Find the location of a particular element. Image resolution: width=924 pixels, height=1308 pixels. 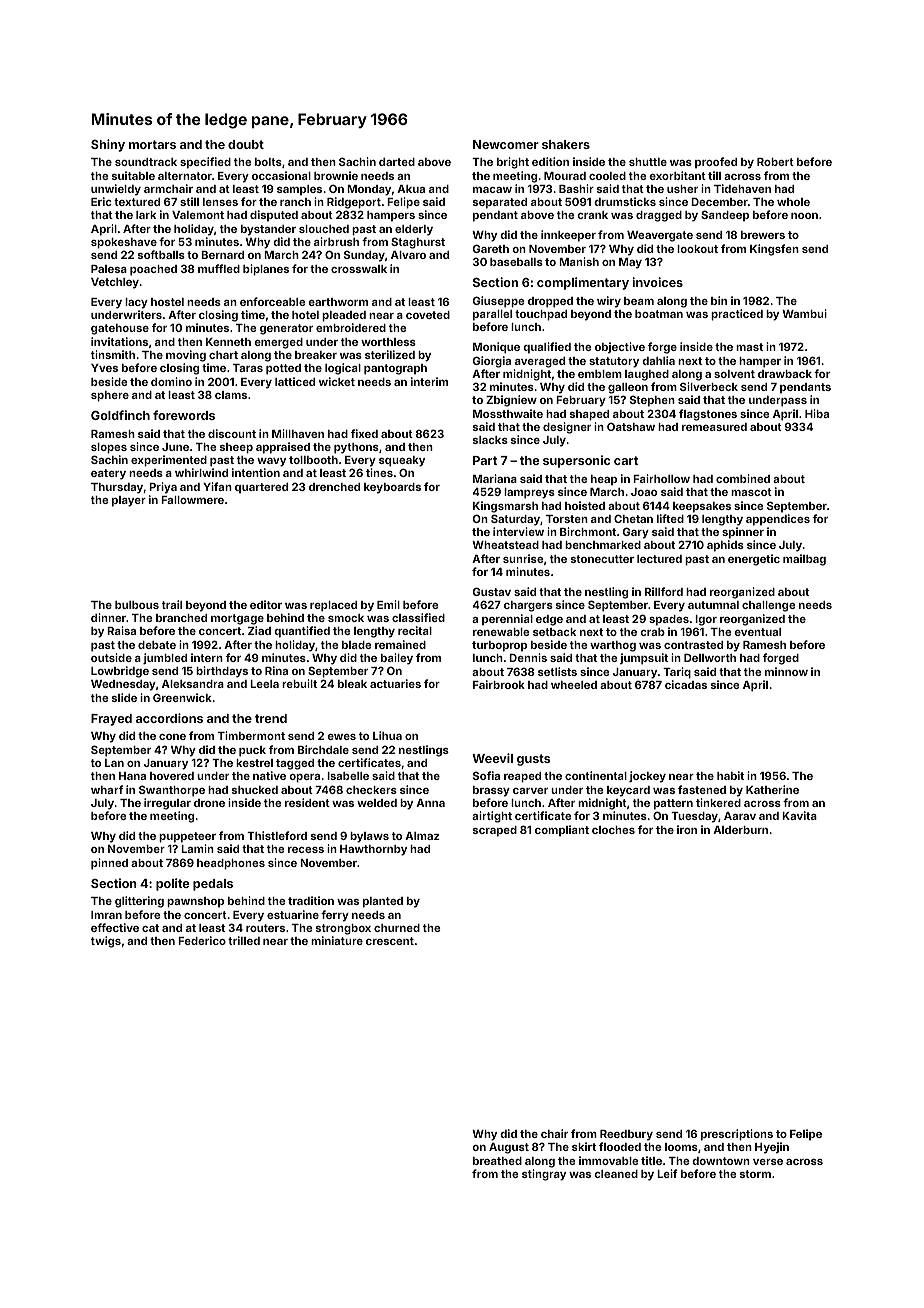

doubt is located at coordinates (246, 144).
